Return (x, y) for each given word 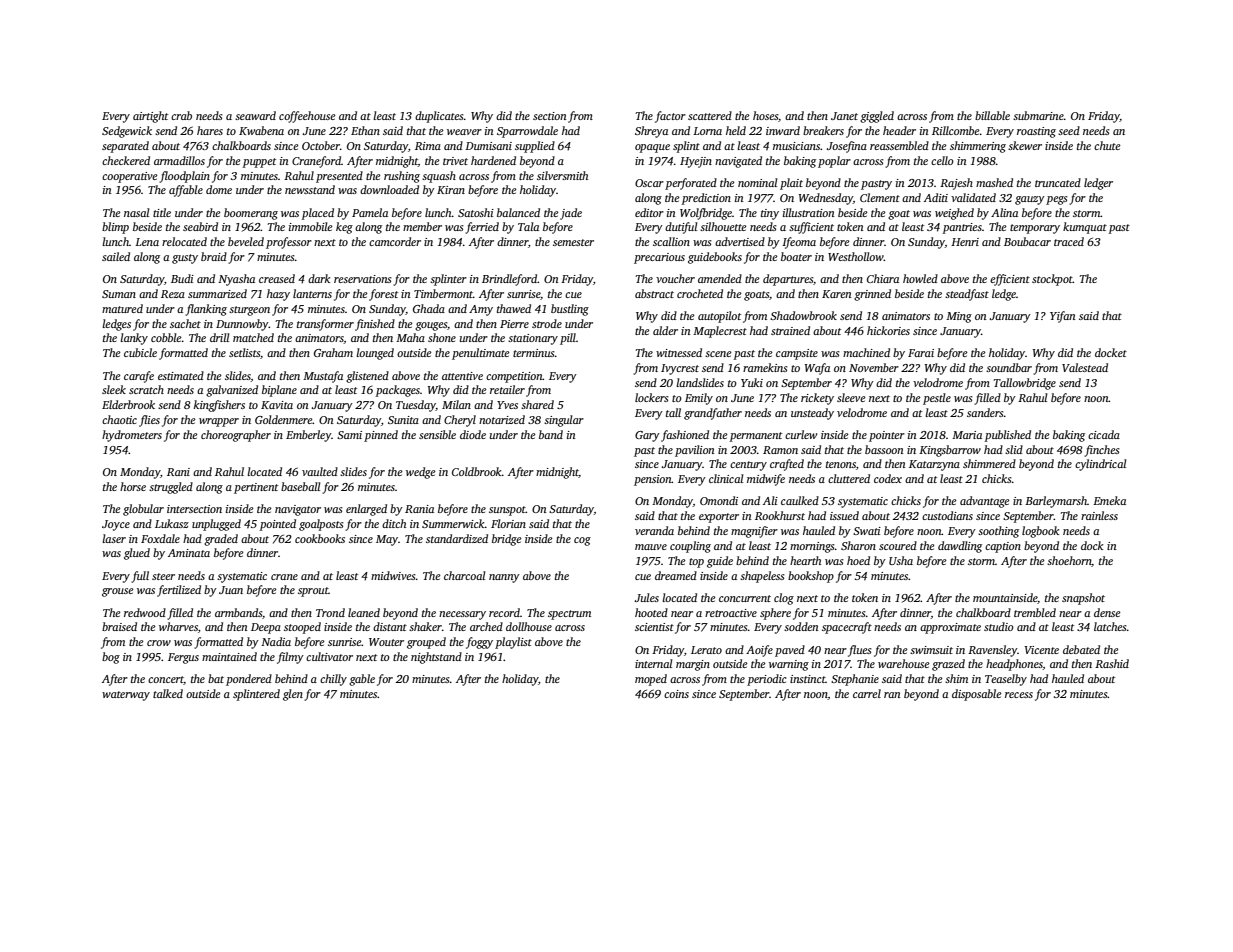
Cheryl (460, 421)
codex (888, 478)
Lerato (706, 650)
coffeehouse (307, 117)
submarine (1038, 115)
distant (390, 626)
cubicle (140, 352)
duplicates (439, 117)
